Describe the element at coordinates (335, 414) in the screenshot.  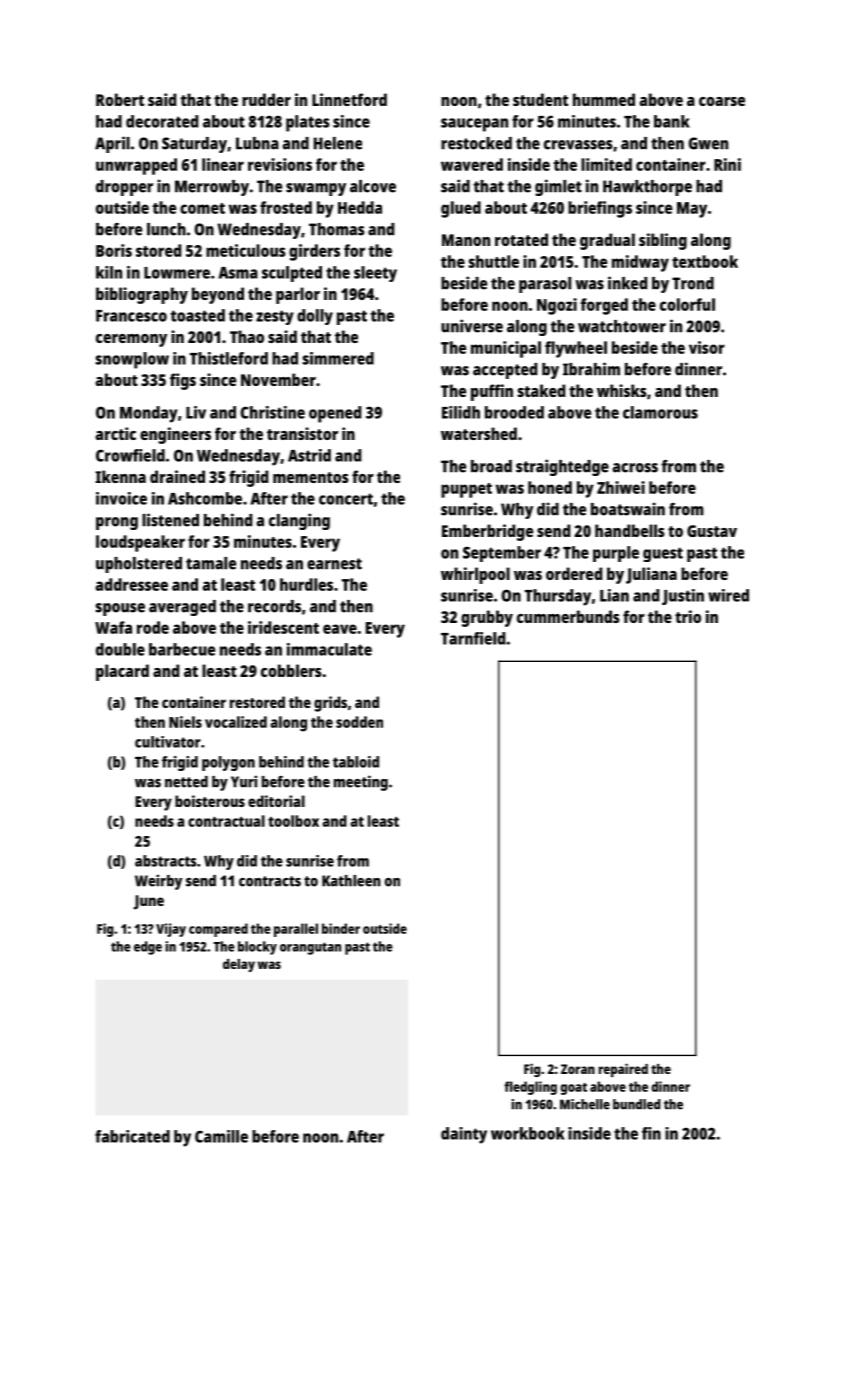
I see `opened` at that location.
